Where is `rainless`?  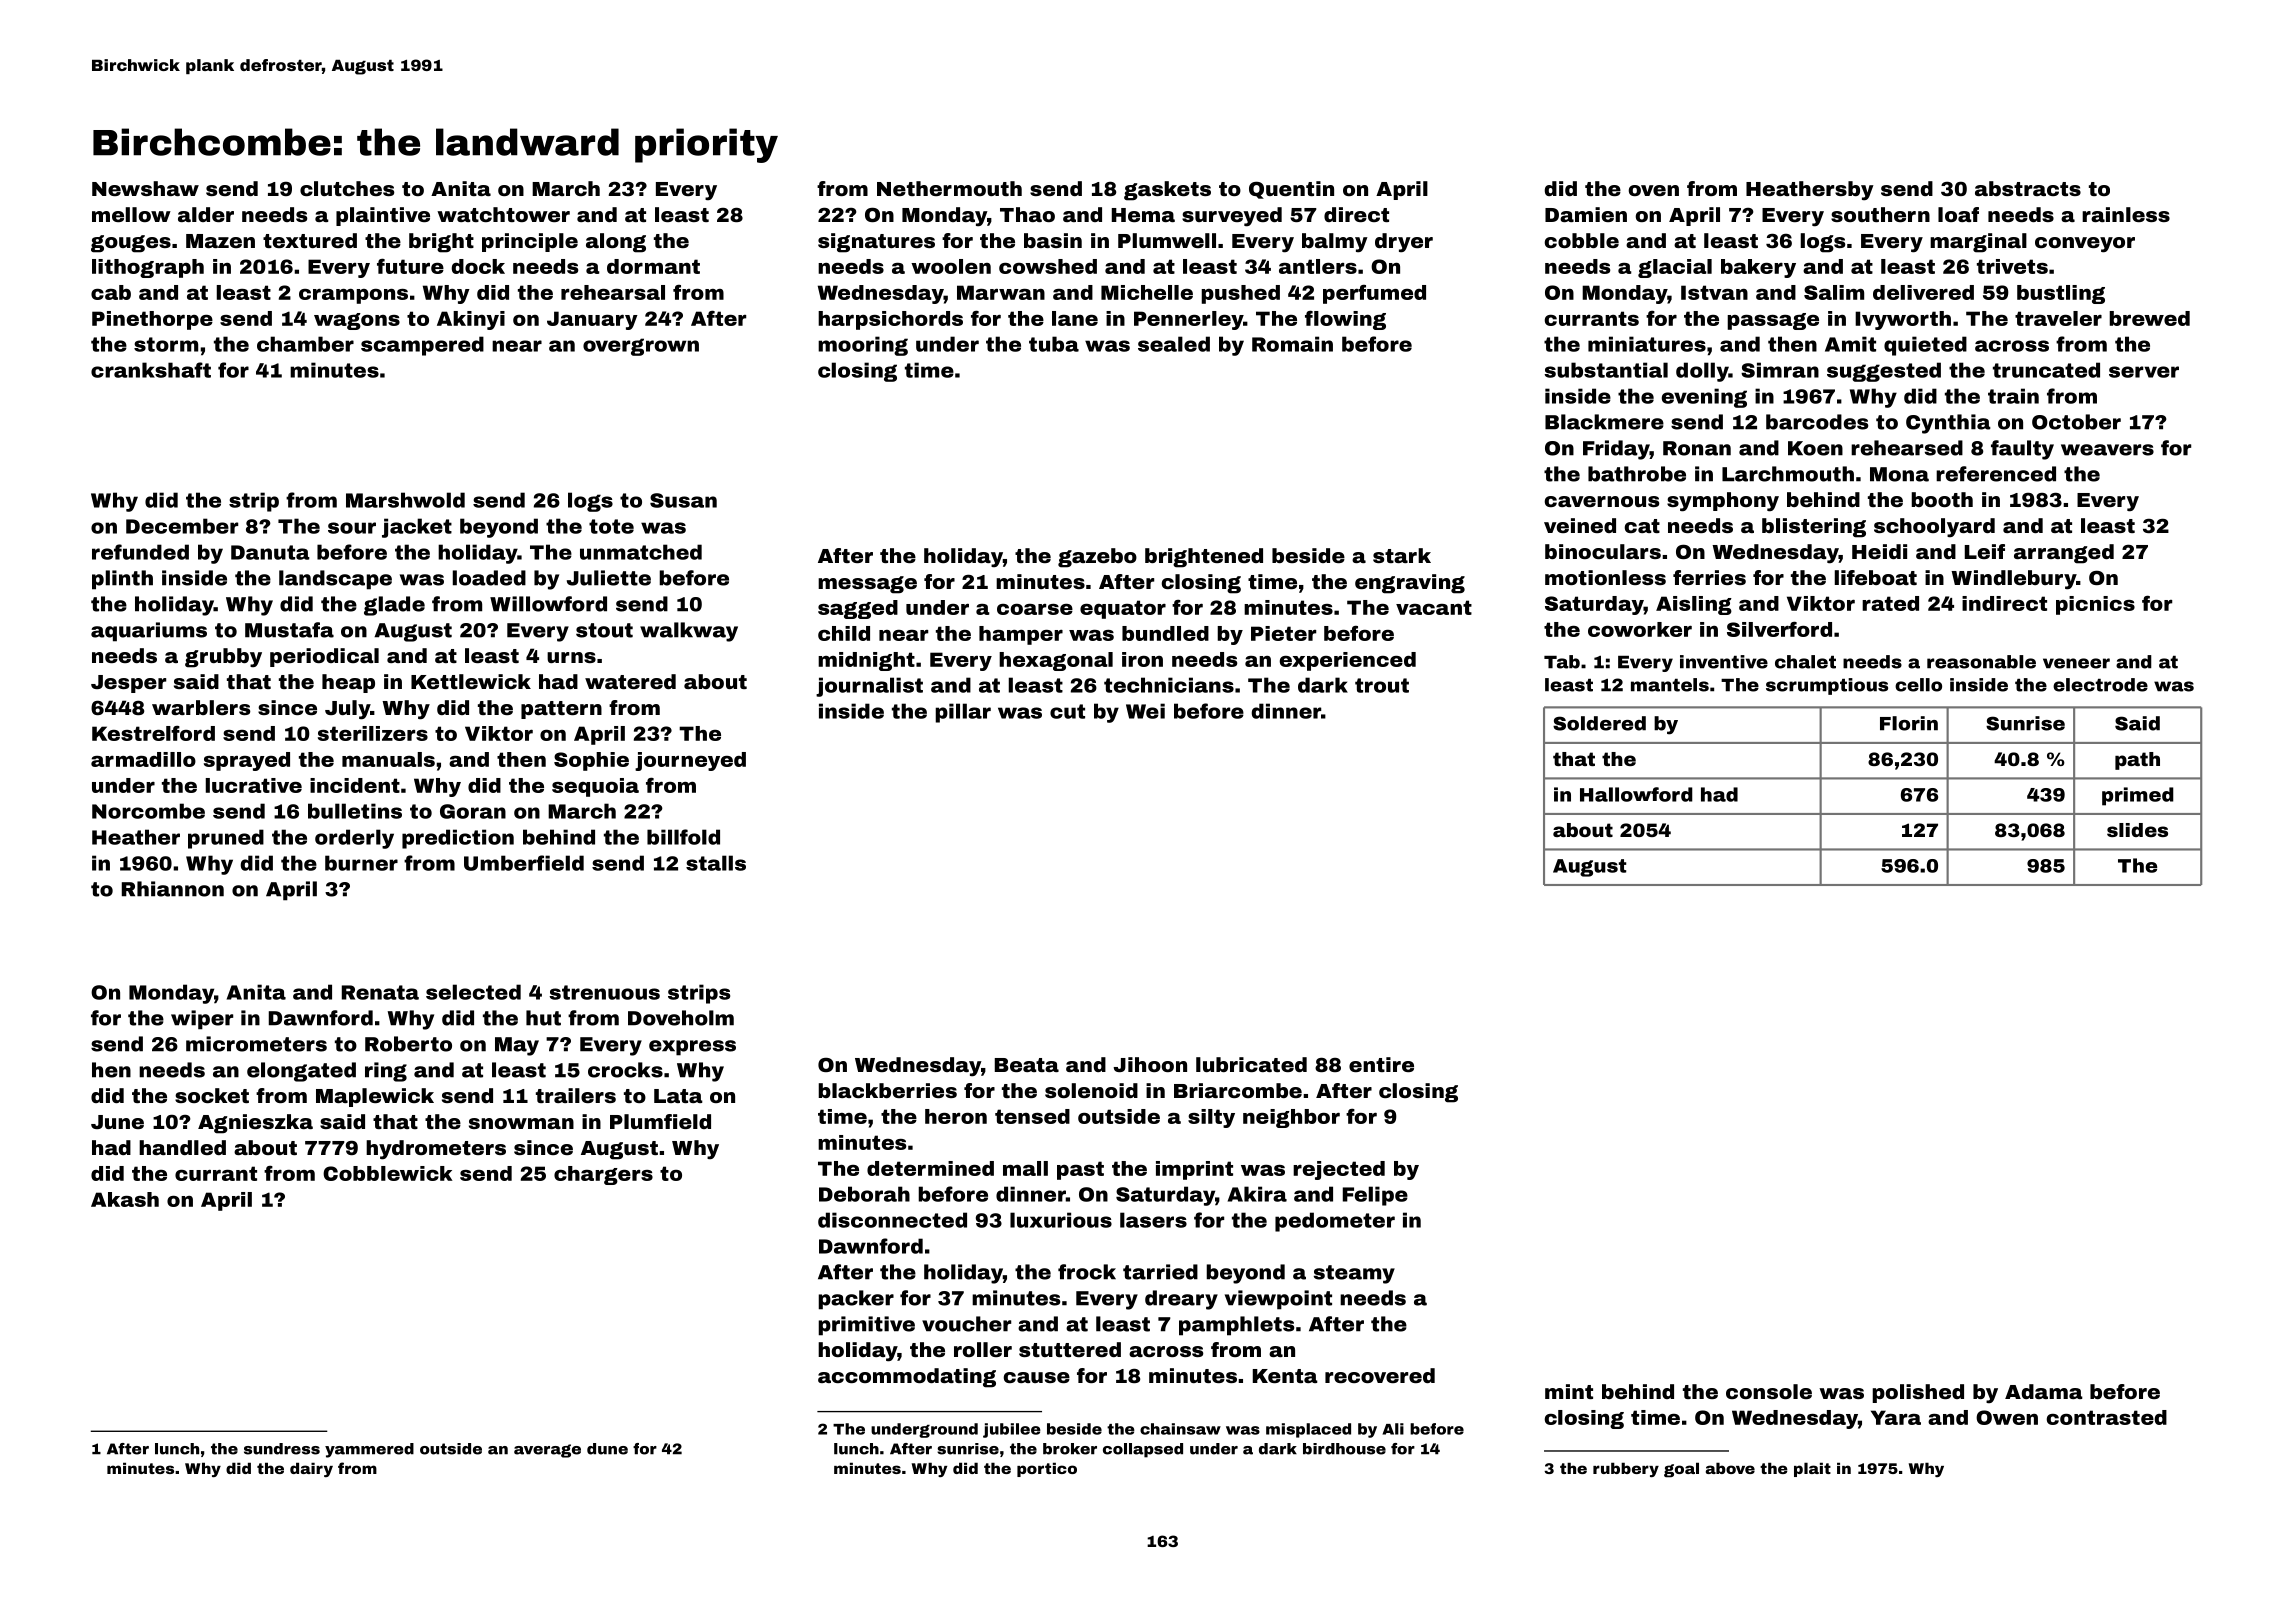
rainless is located at coordinates (2126, 214).
